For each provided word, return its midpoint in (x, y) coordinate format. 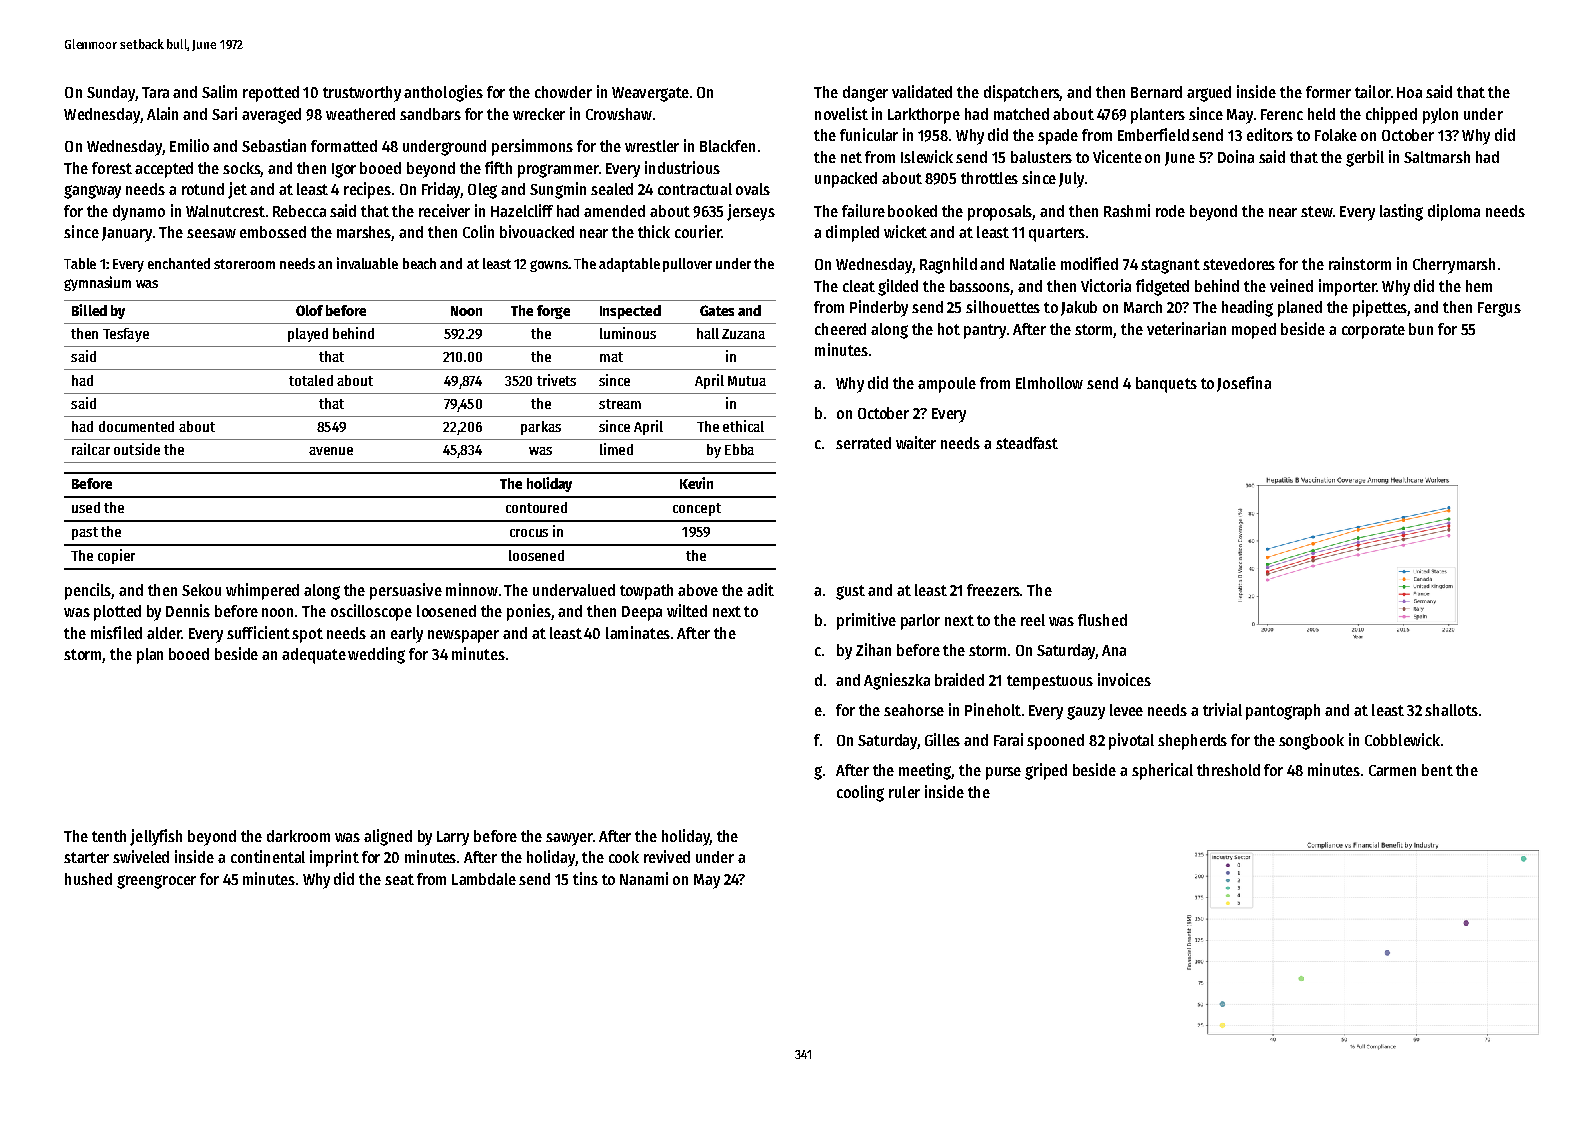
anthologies (443, 93)
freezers (993, 590)
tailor (1372, 91)
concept (697, 509)
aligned (388, 837)
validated (922, 91)
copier (116, 556)
